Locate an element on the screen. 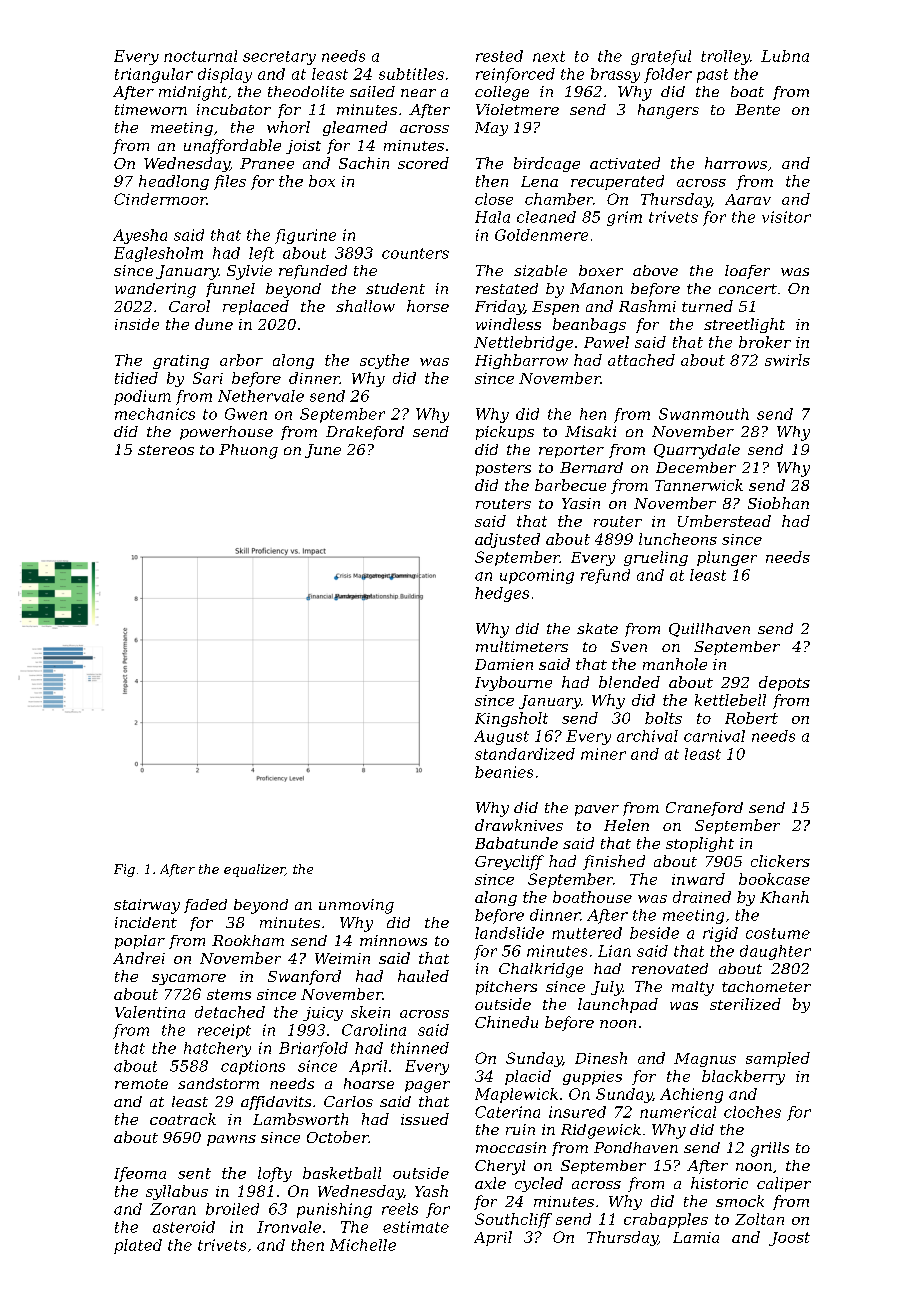  scythe is located at coordinates (384, 361).
